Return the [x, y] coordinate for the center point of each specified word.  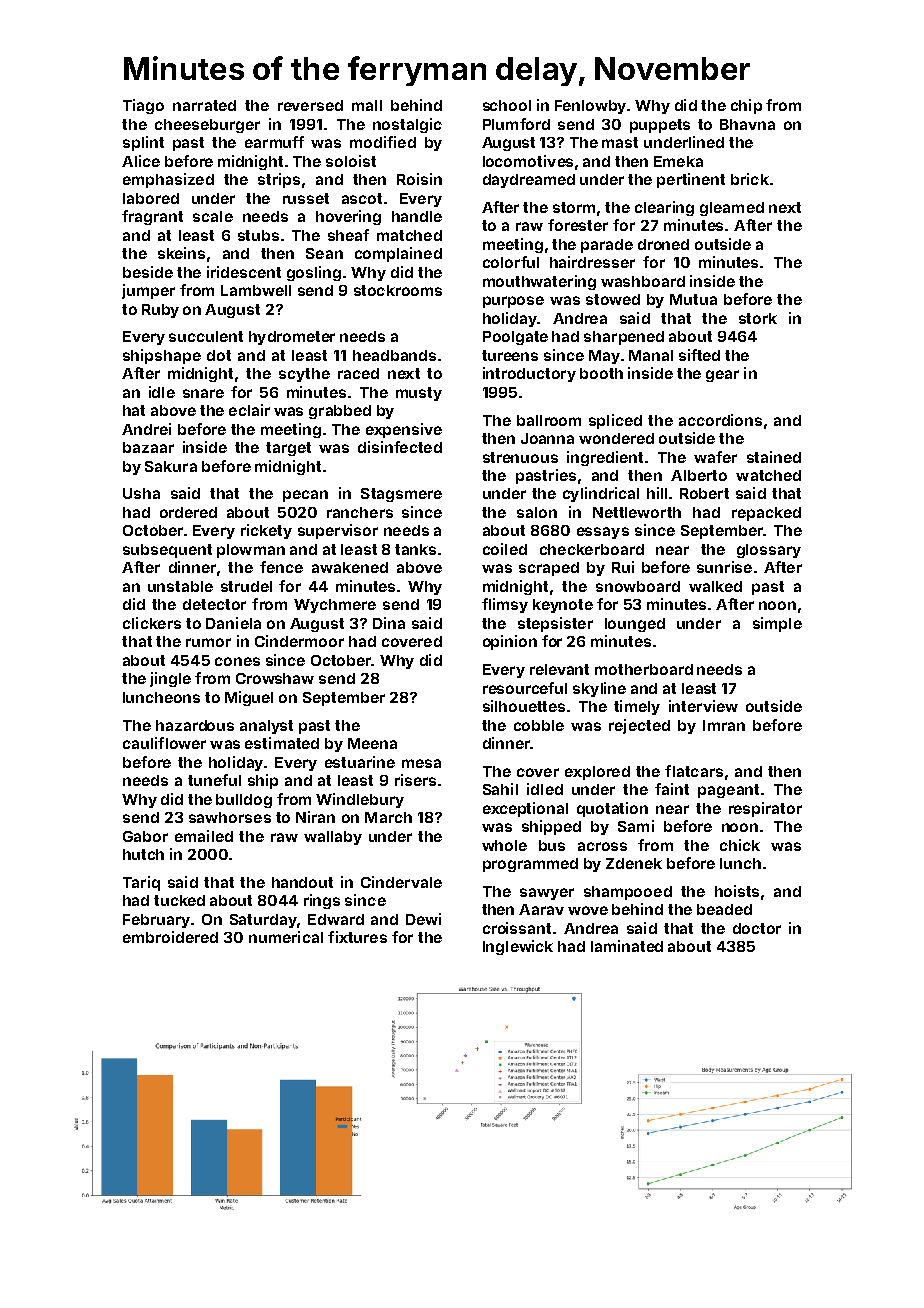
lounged [635, 625]
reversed [310, 105]
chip [746, 106]
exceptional [525, 809]
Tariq [141, 883]
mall [367, 105]
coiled [505, 549]
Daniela [233, 623]
